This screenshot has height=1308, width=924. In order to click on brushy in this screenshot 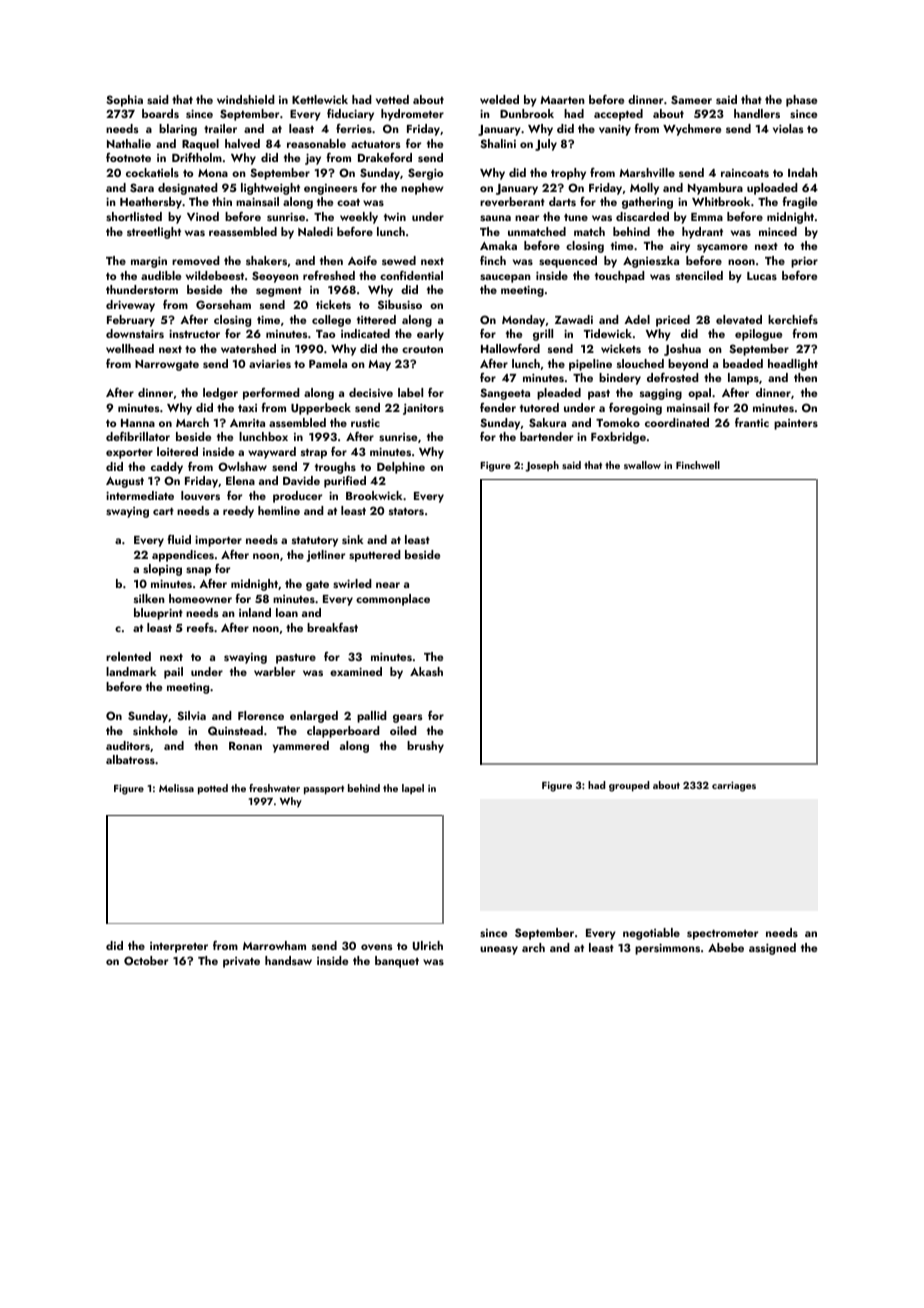, I will do `click(425, 747)`.
